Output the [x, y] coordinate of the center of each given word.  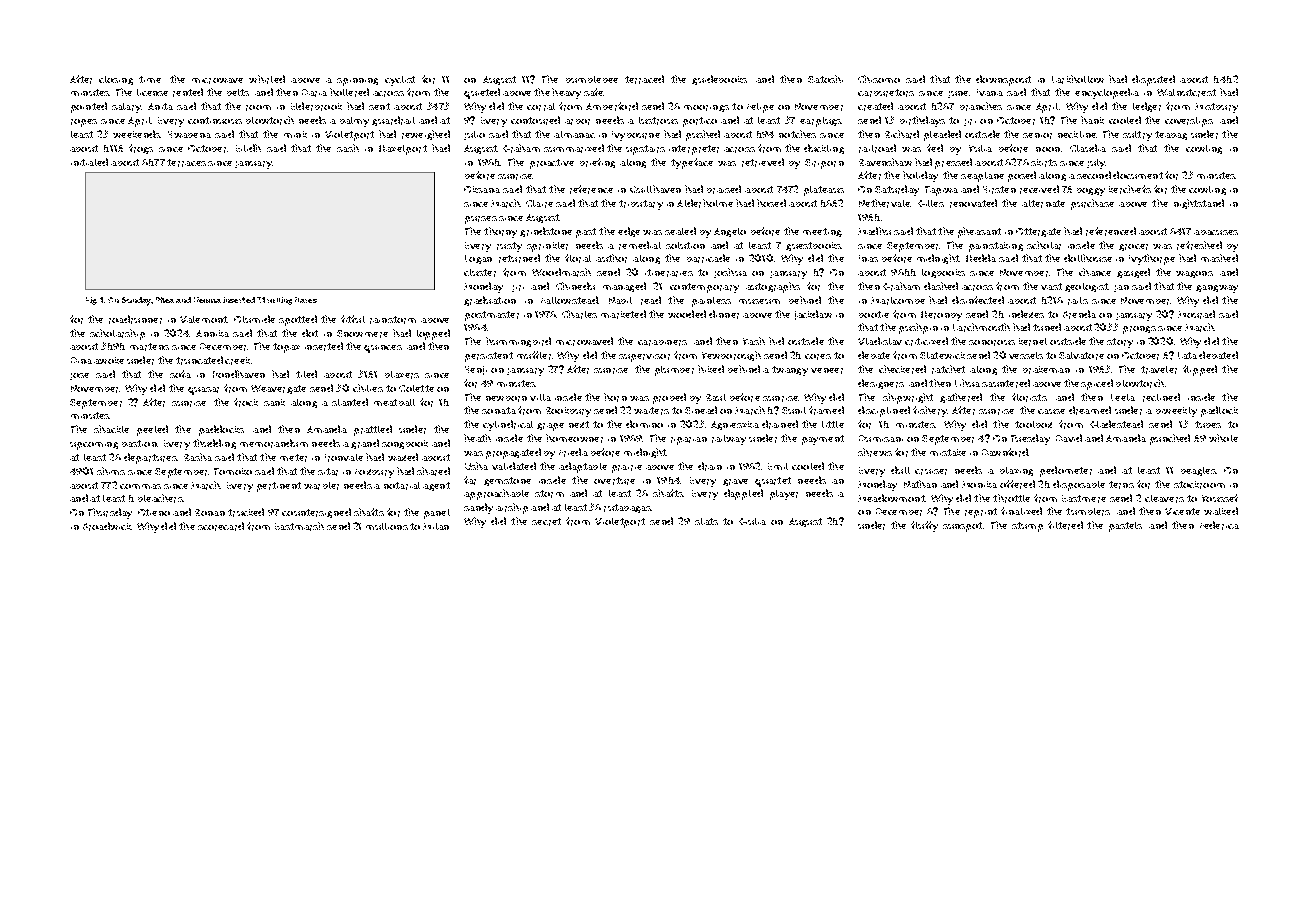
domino [644, 424]
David [1069, 438]
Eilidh [248, 148]
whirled [267, 79]
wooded [687, 314]
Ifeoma [207, 300]
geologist [1086, 287]
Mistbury [1216, 108]
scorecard [221, 526]
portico [700, 122]
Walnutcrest [1186, 93]
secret [546, 522]
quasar [203, 391]
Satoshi [825, 79]
